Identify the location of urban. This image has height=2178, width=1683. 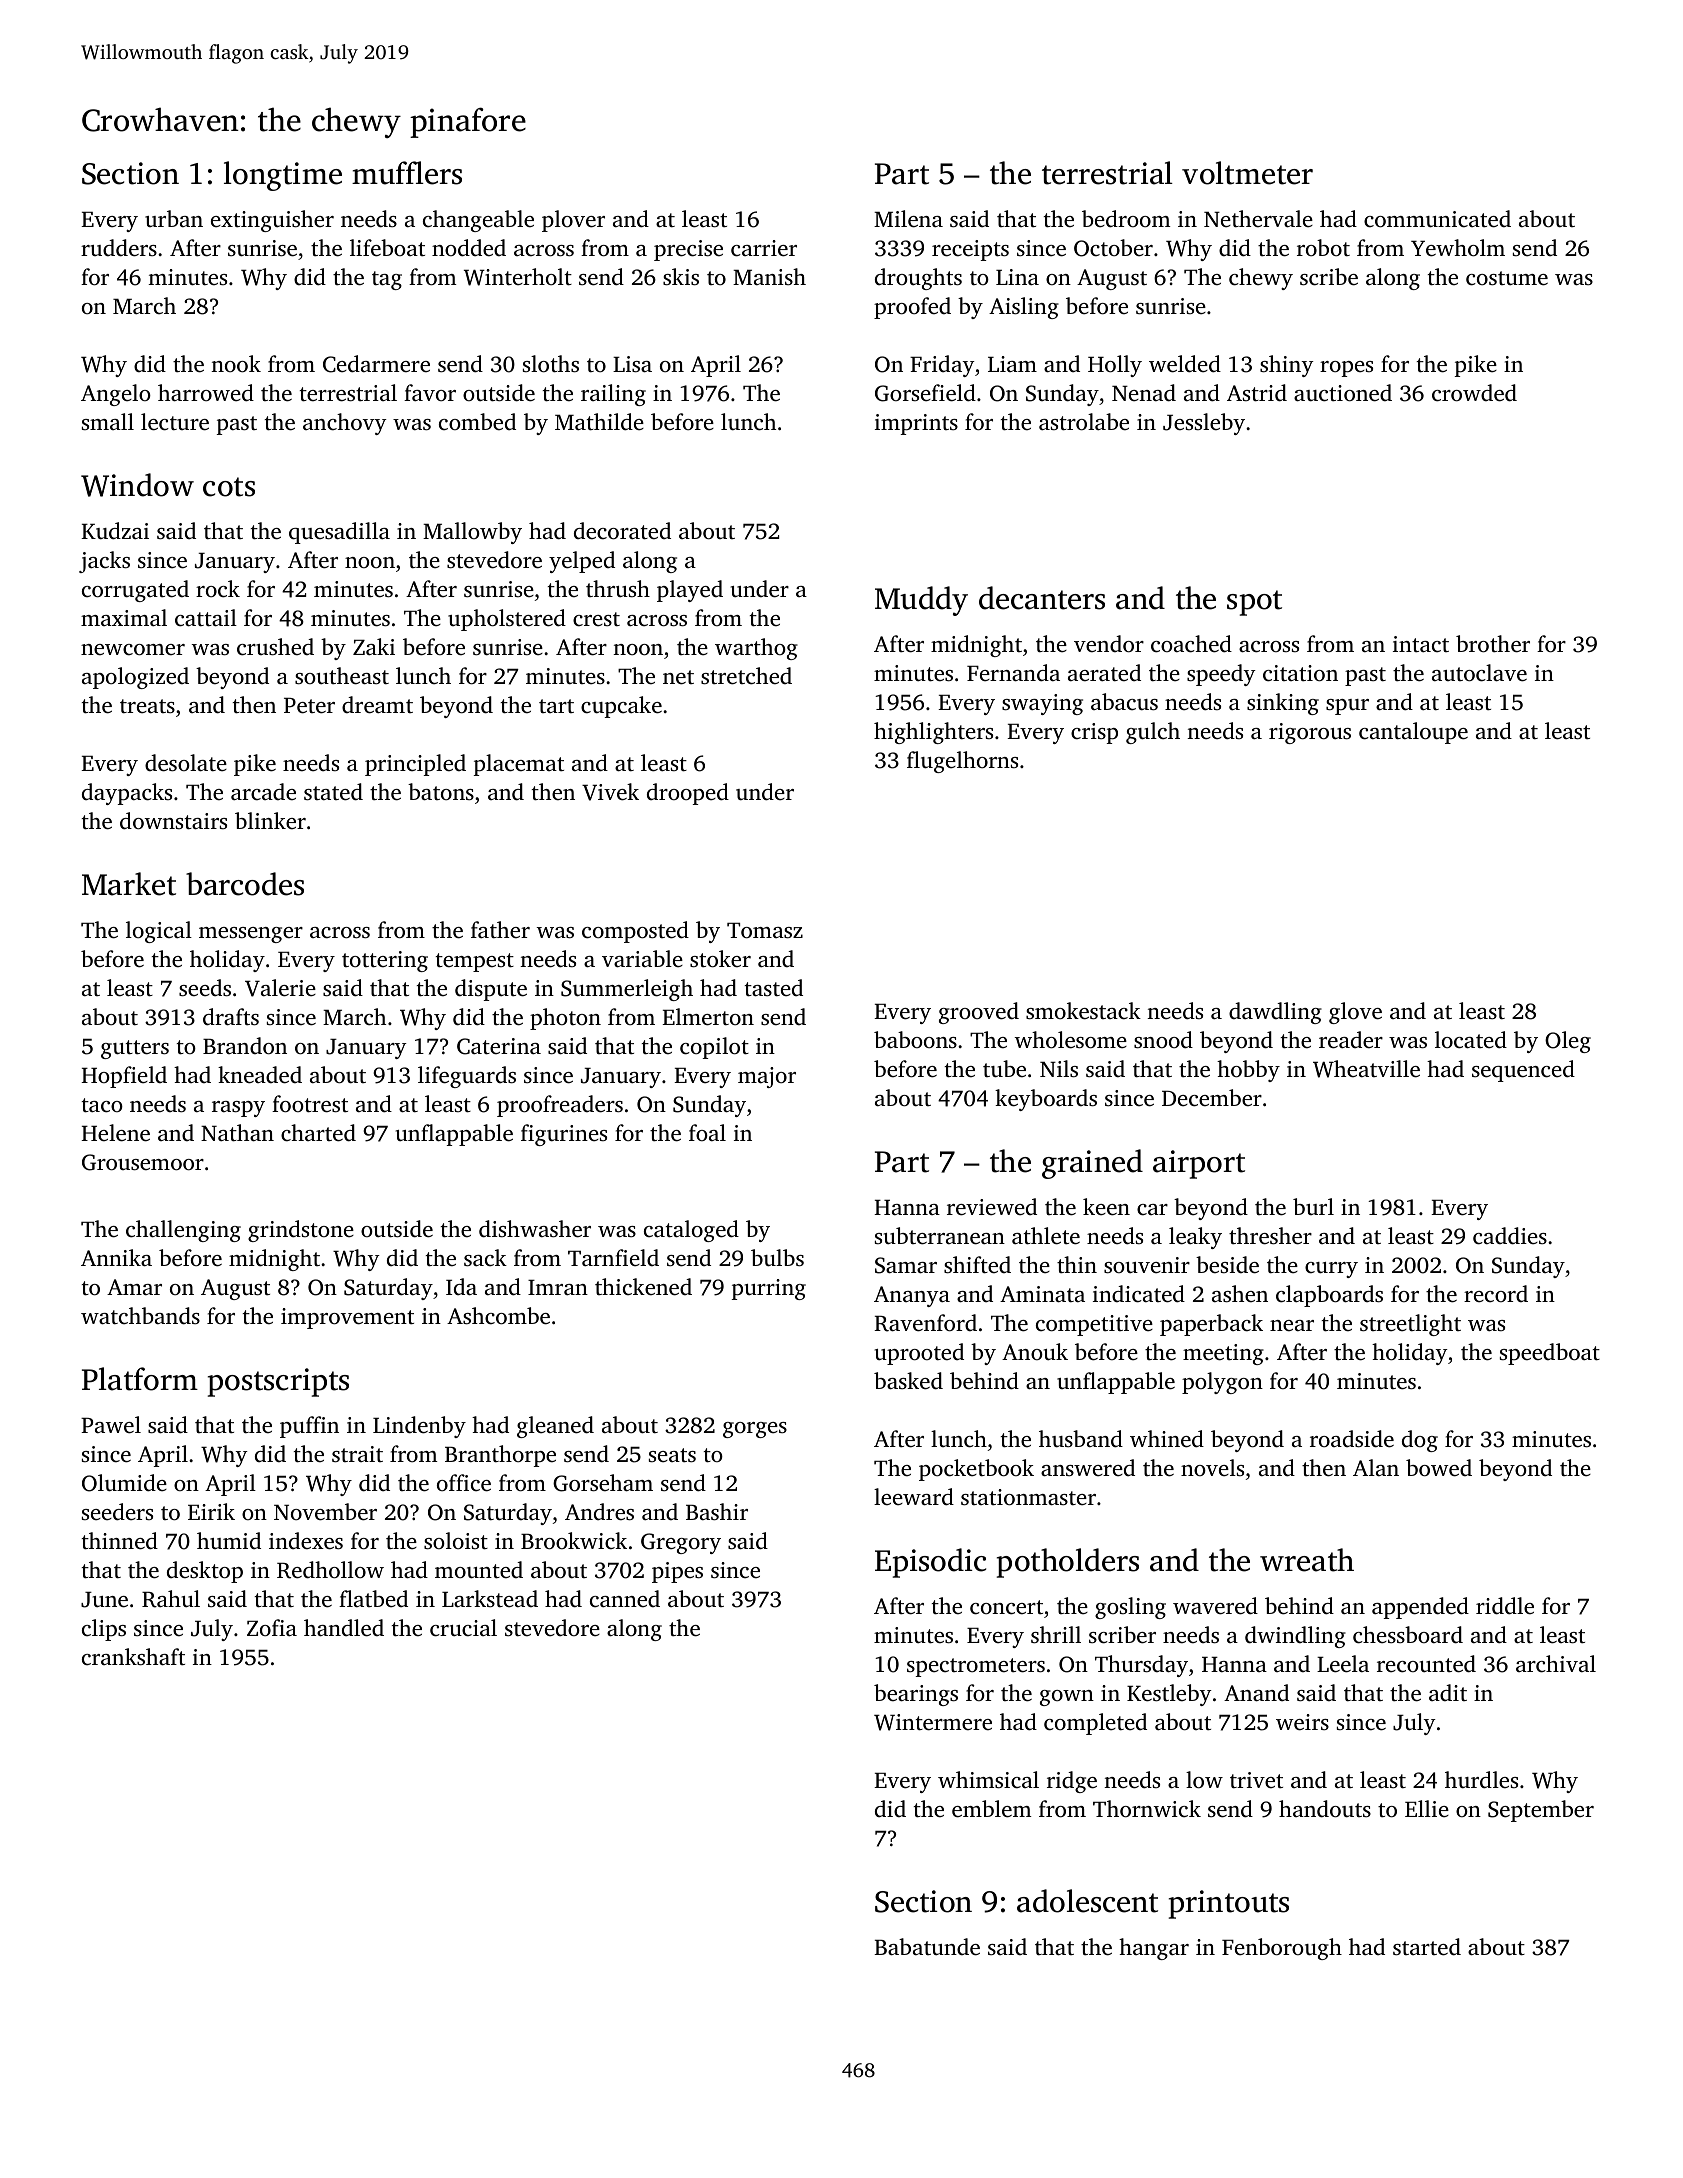
(174, 218).
